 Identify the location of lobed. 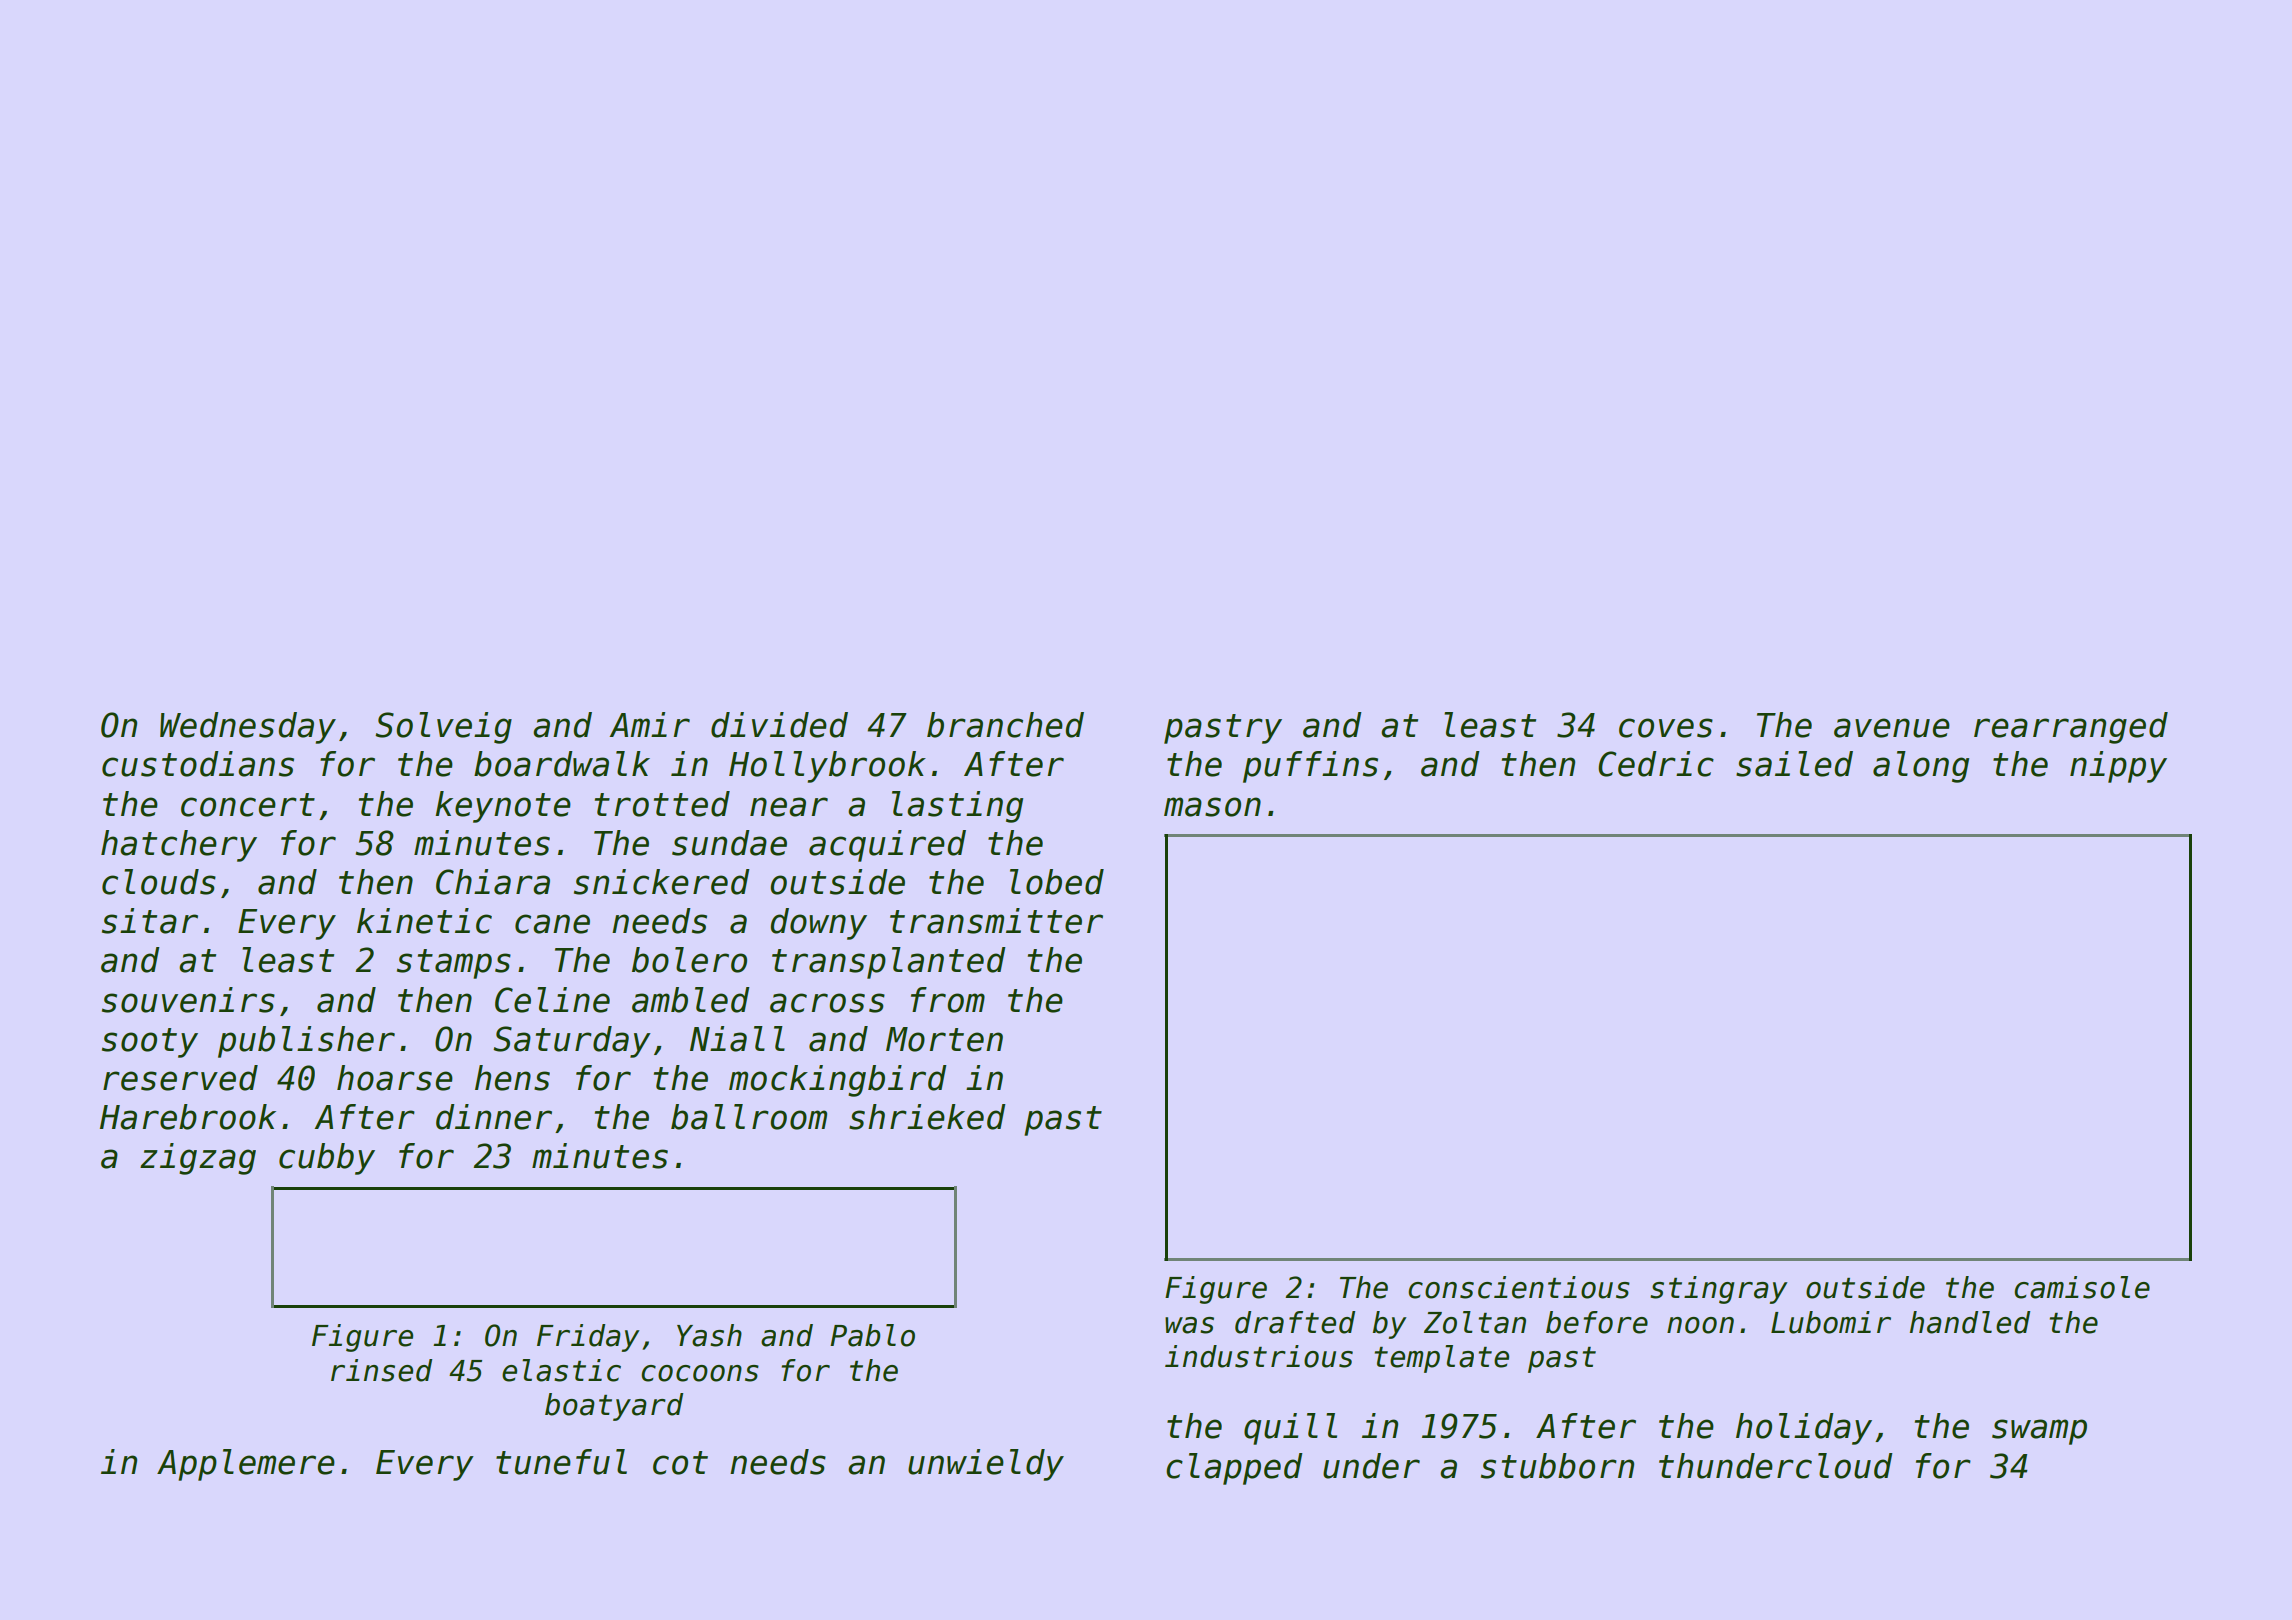
(1057, 882).
